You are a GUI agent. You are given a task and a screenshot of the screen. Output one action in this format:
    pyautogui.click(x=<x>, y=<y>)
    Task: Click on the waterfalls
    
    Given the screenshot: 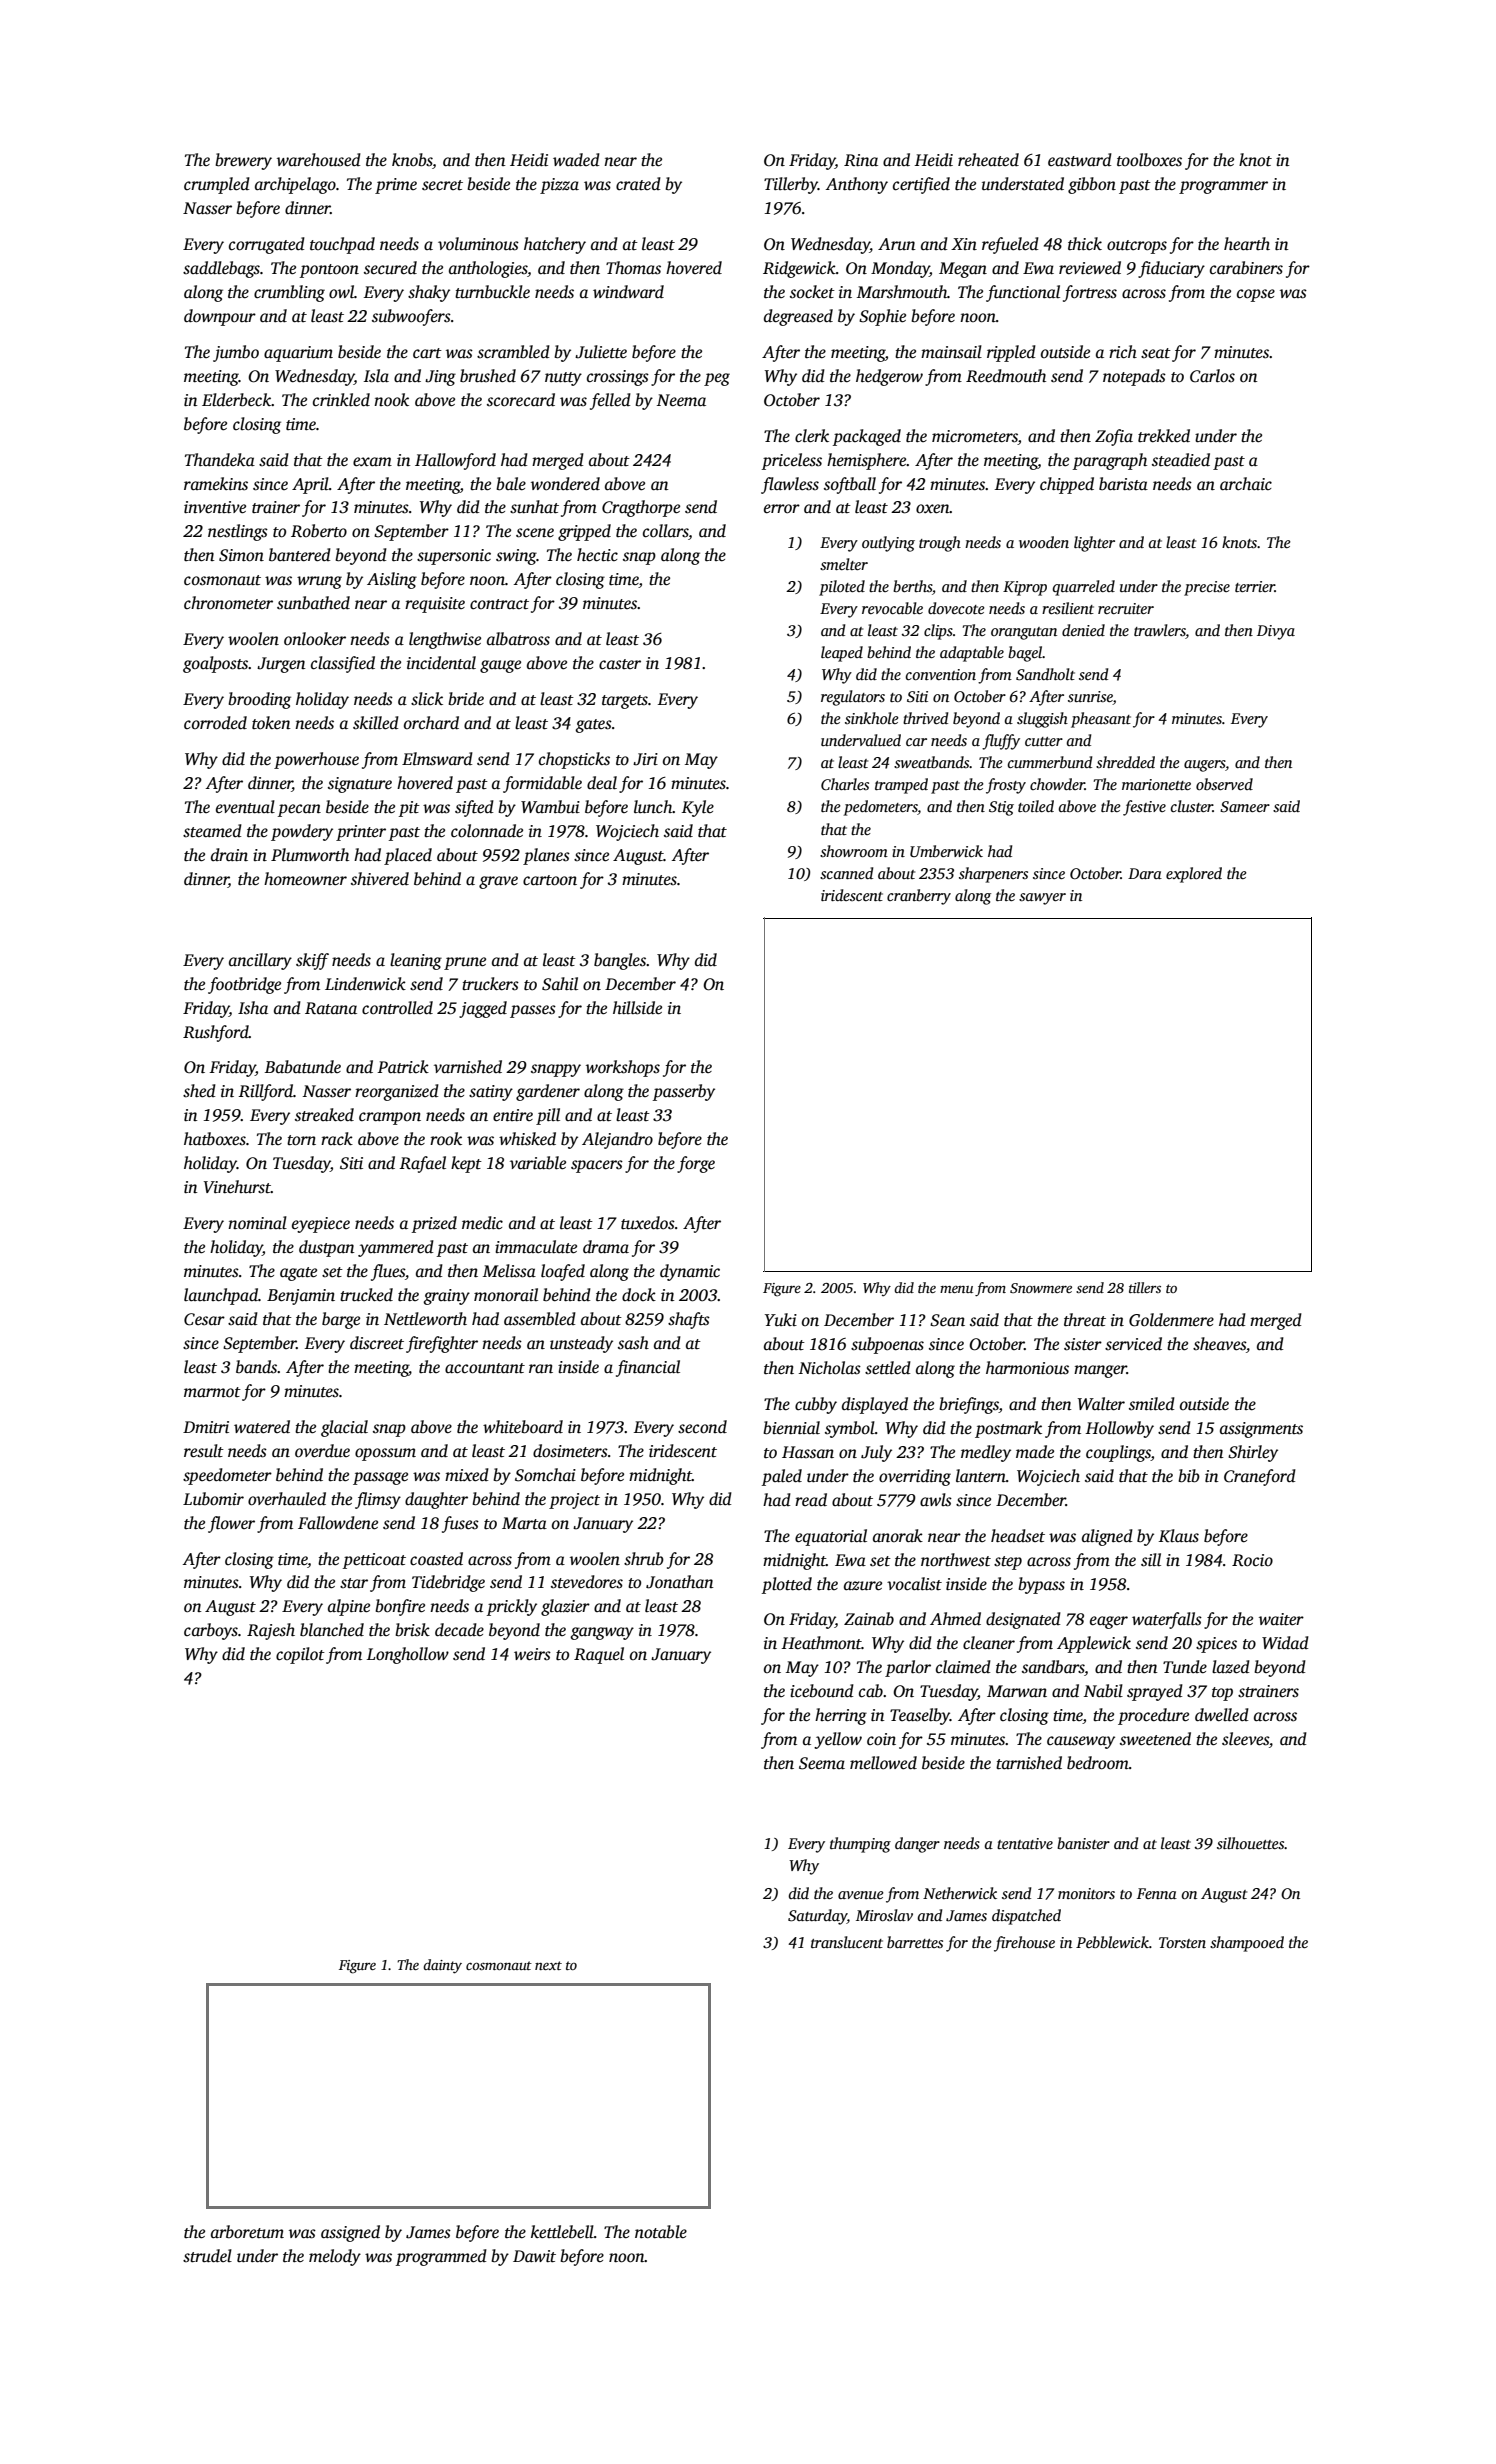 What is the action you would take?
    pyautogui.click(x=1167, y=1620)
